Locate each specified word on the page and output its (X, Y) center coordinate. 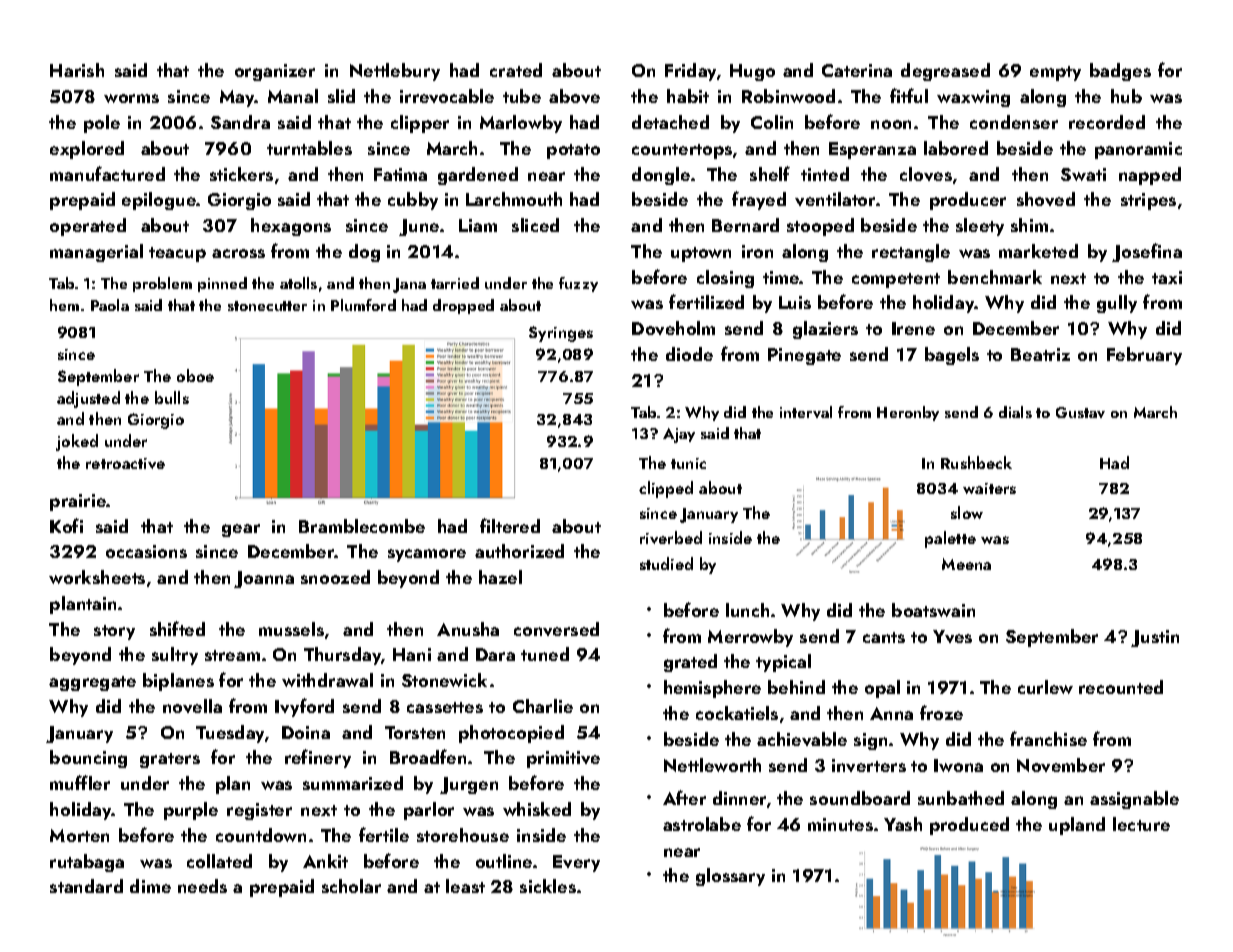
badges (1120, 72)
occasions (146, 551)
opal (882, 689)
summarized (353, 783)
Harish (77, 70)
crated (516, 70)
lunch (747, 610)
